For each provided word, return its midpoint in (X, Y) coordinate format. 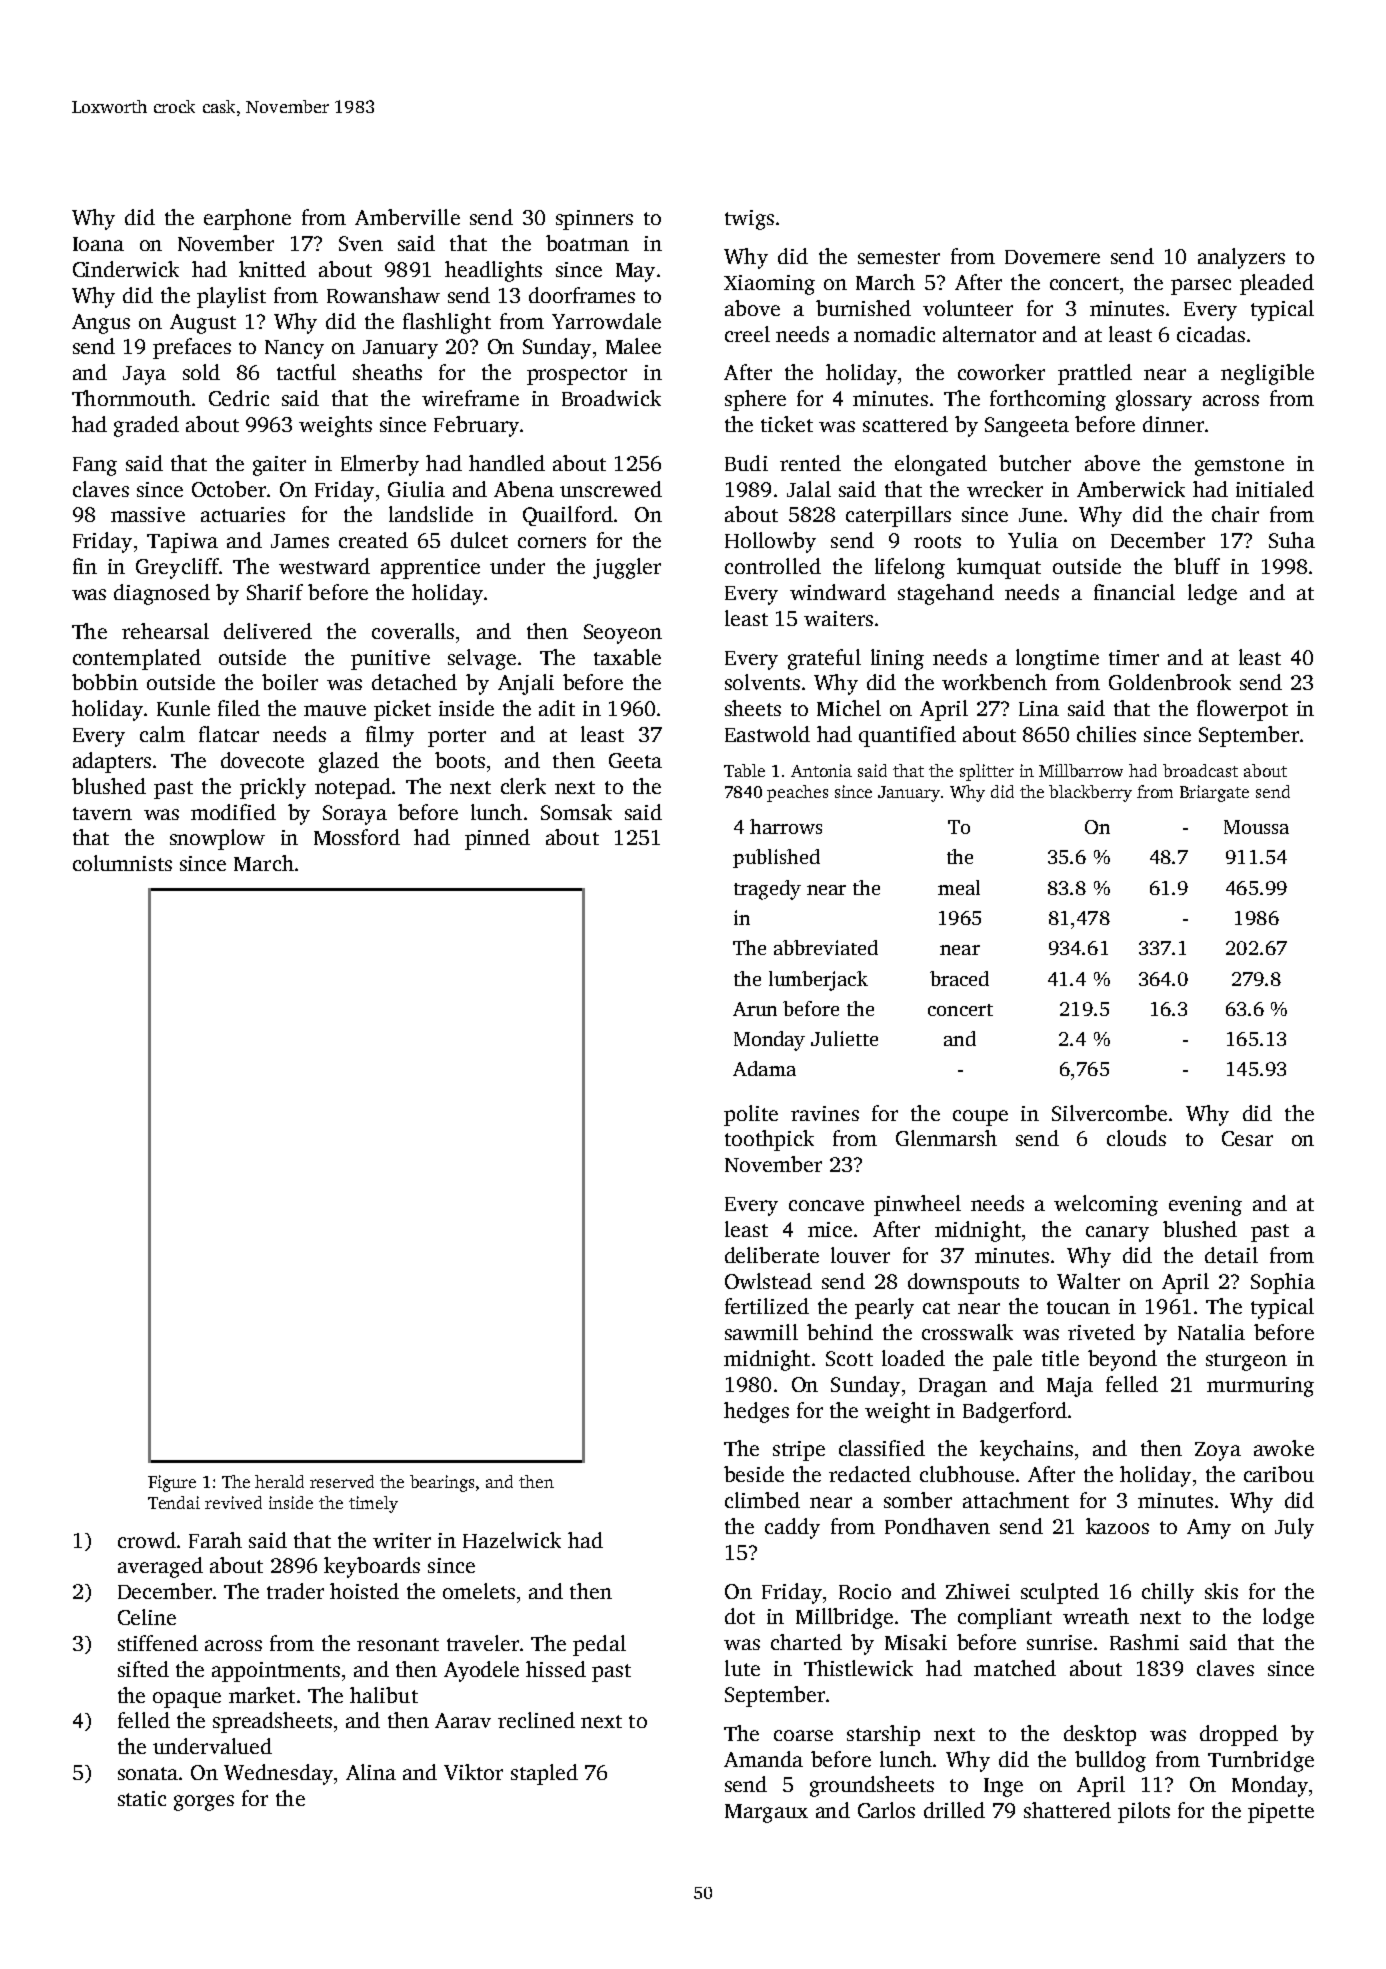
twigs (749, 220)
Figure (172, 1483)
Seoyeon (623, 634)
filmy (390, 736)
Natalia (1211, 1332)
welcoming (1106, 1205)
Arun (755, 1009)
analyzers (1241, 258)
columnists (122, 863)
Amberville (407, 217)
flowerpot (1242, 710)
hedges (756, 1412)
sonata (148, 1773)
